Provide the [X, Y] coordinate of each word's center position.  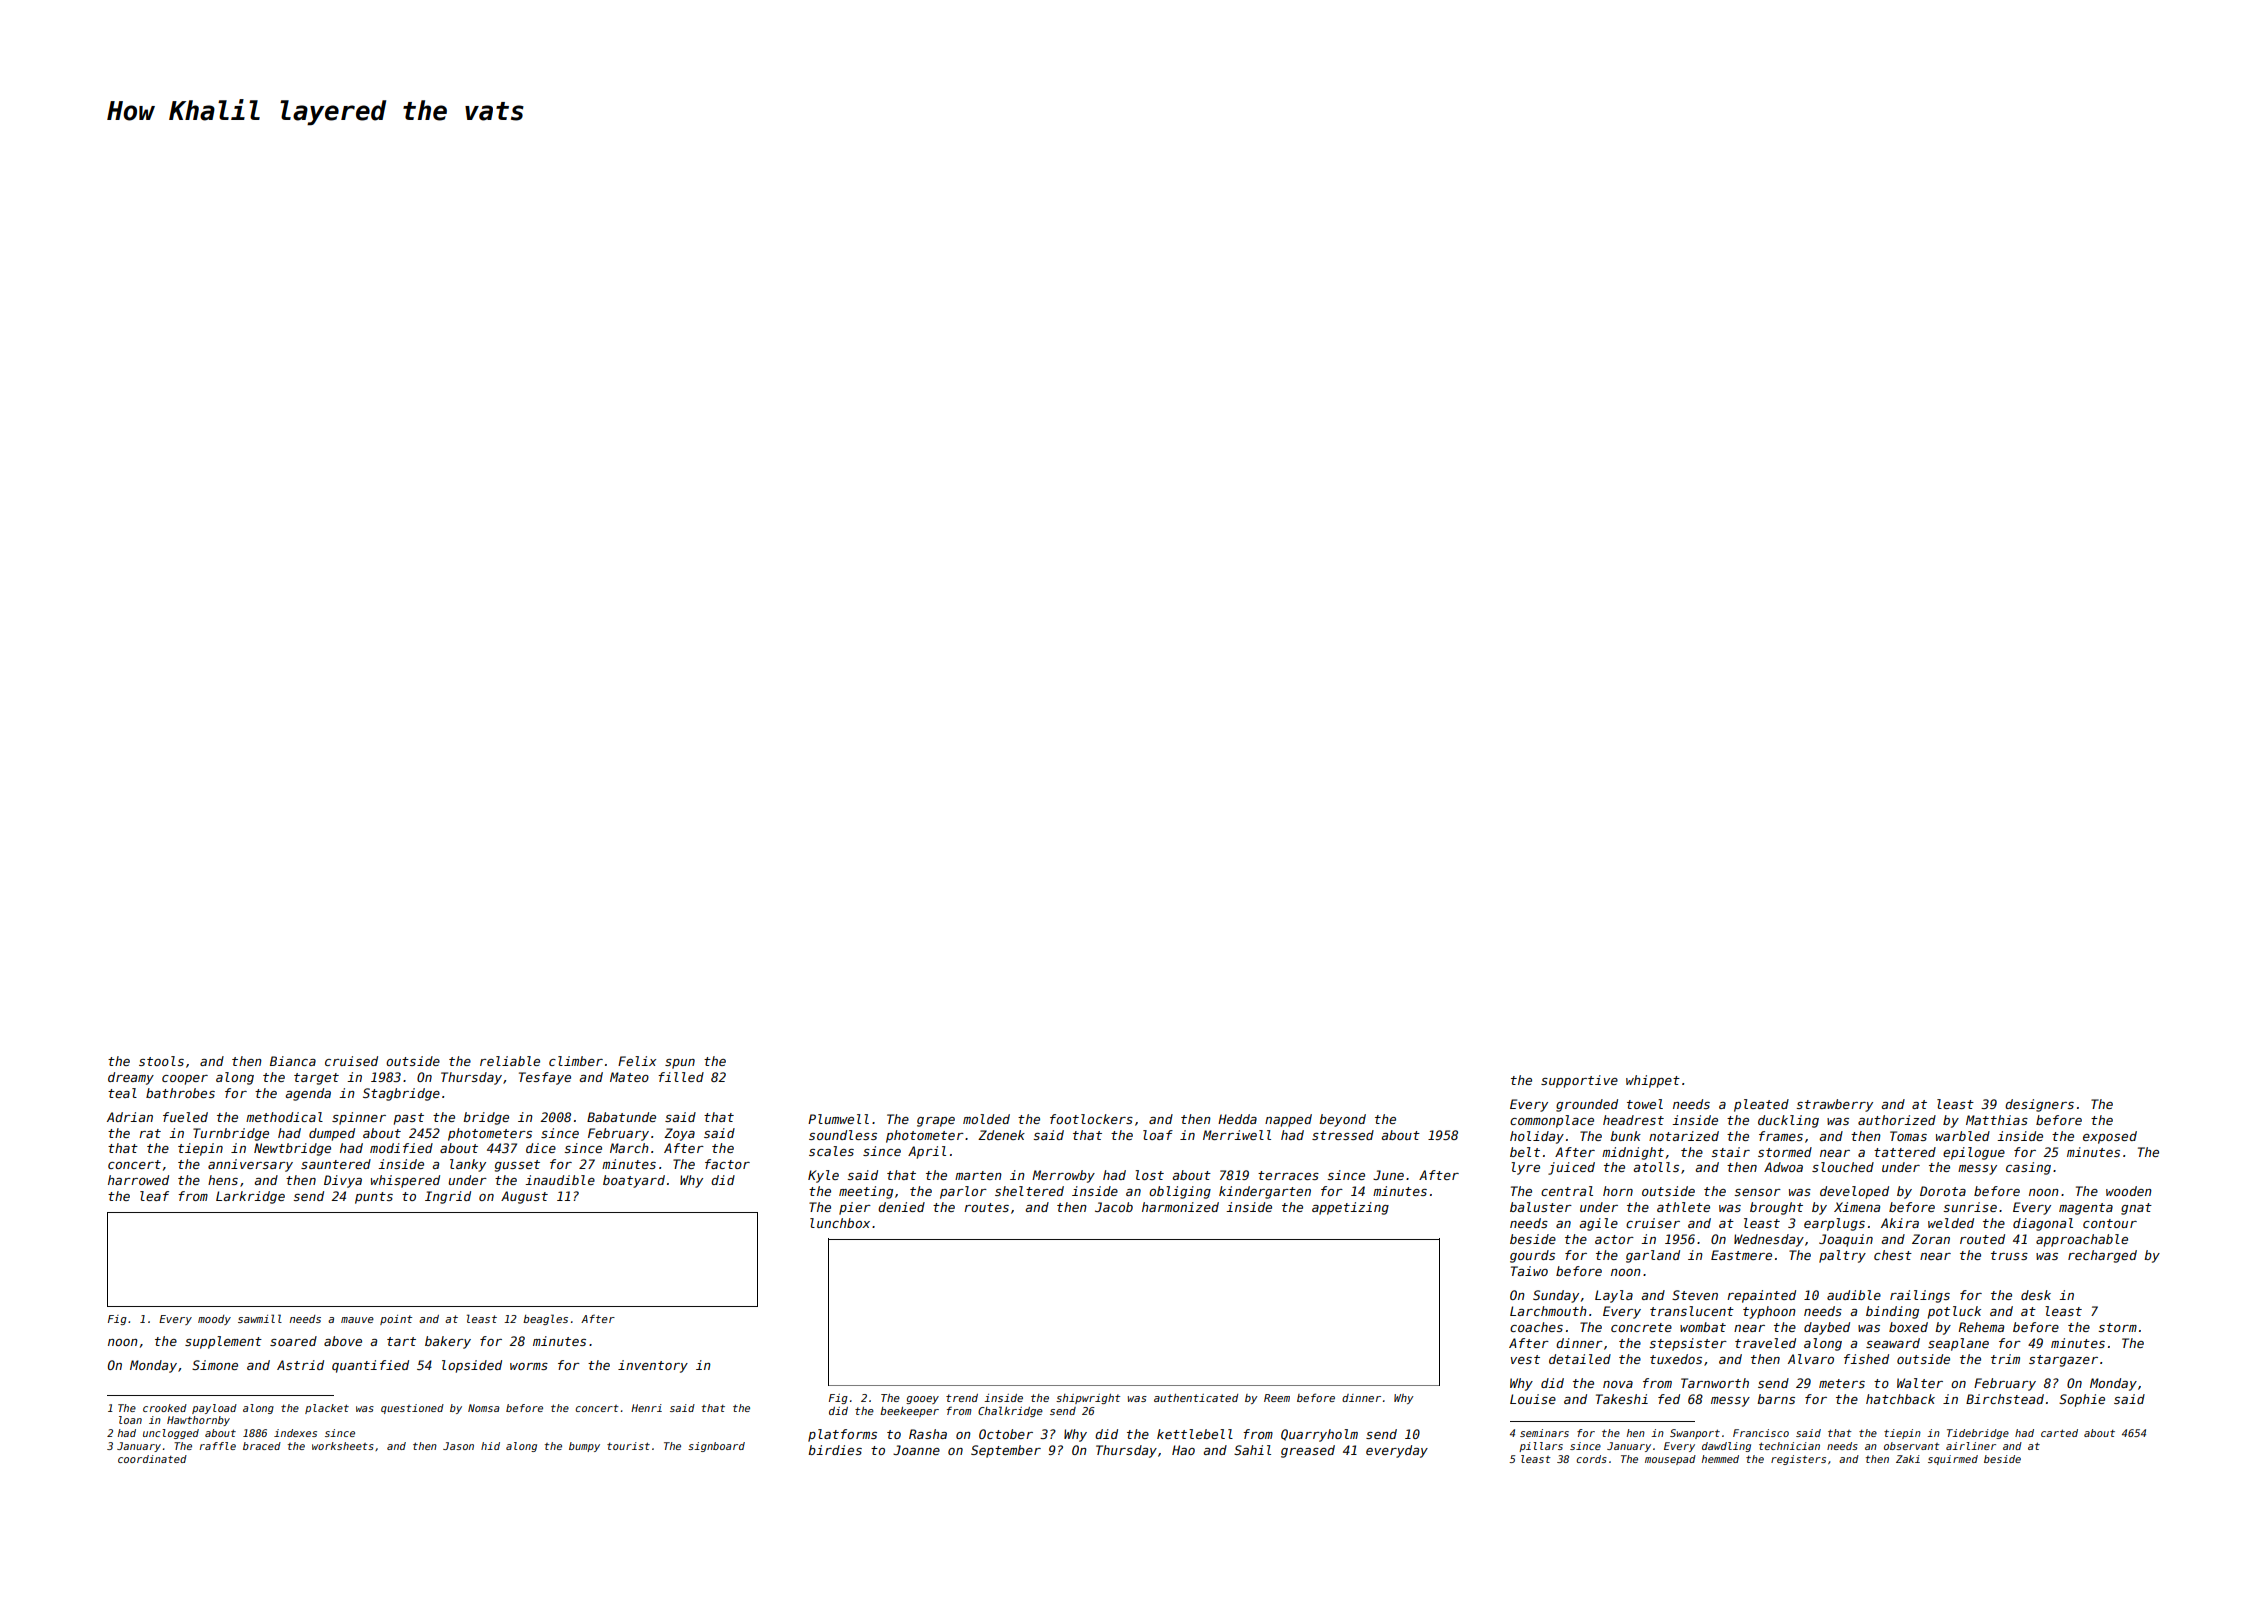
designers [2039, 1105]
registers [1798, 1460]
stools [161, 1061]
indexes [295, 1433]
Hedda [1237, 1119]
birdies [835, 1450]
